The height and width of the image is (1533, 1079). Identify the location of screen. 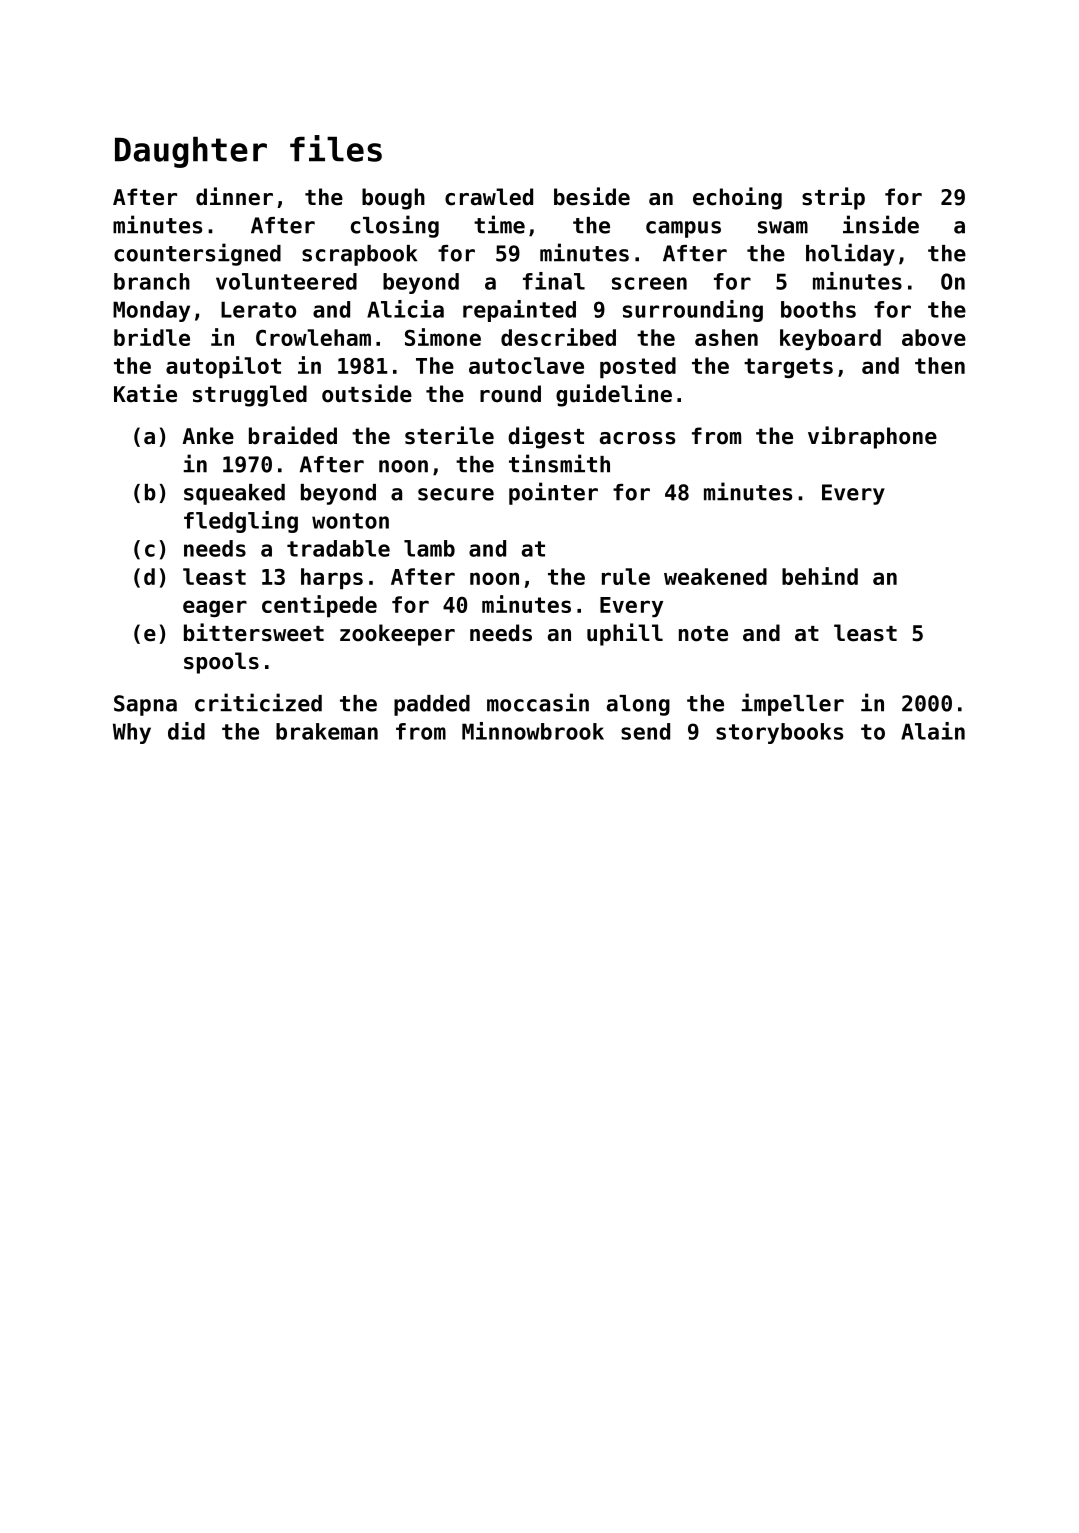
(649, 283).
